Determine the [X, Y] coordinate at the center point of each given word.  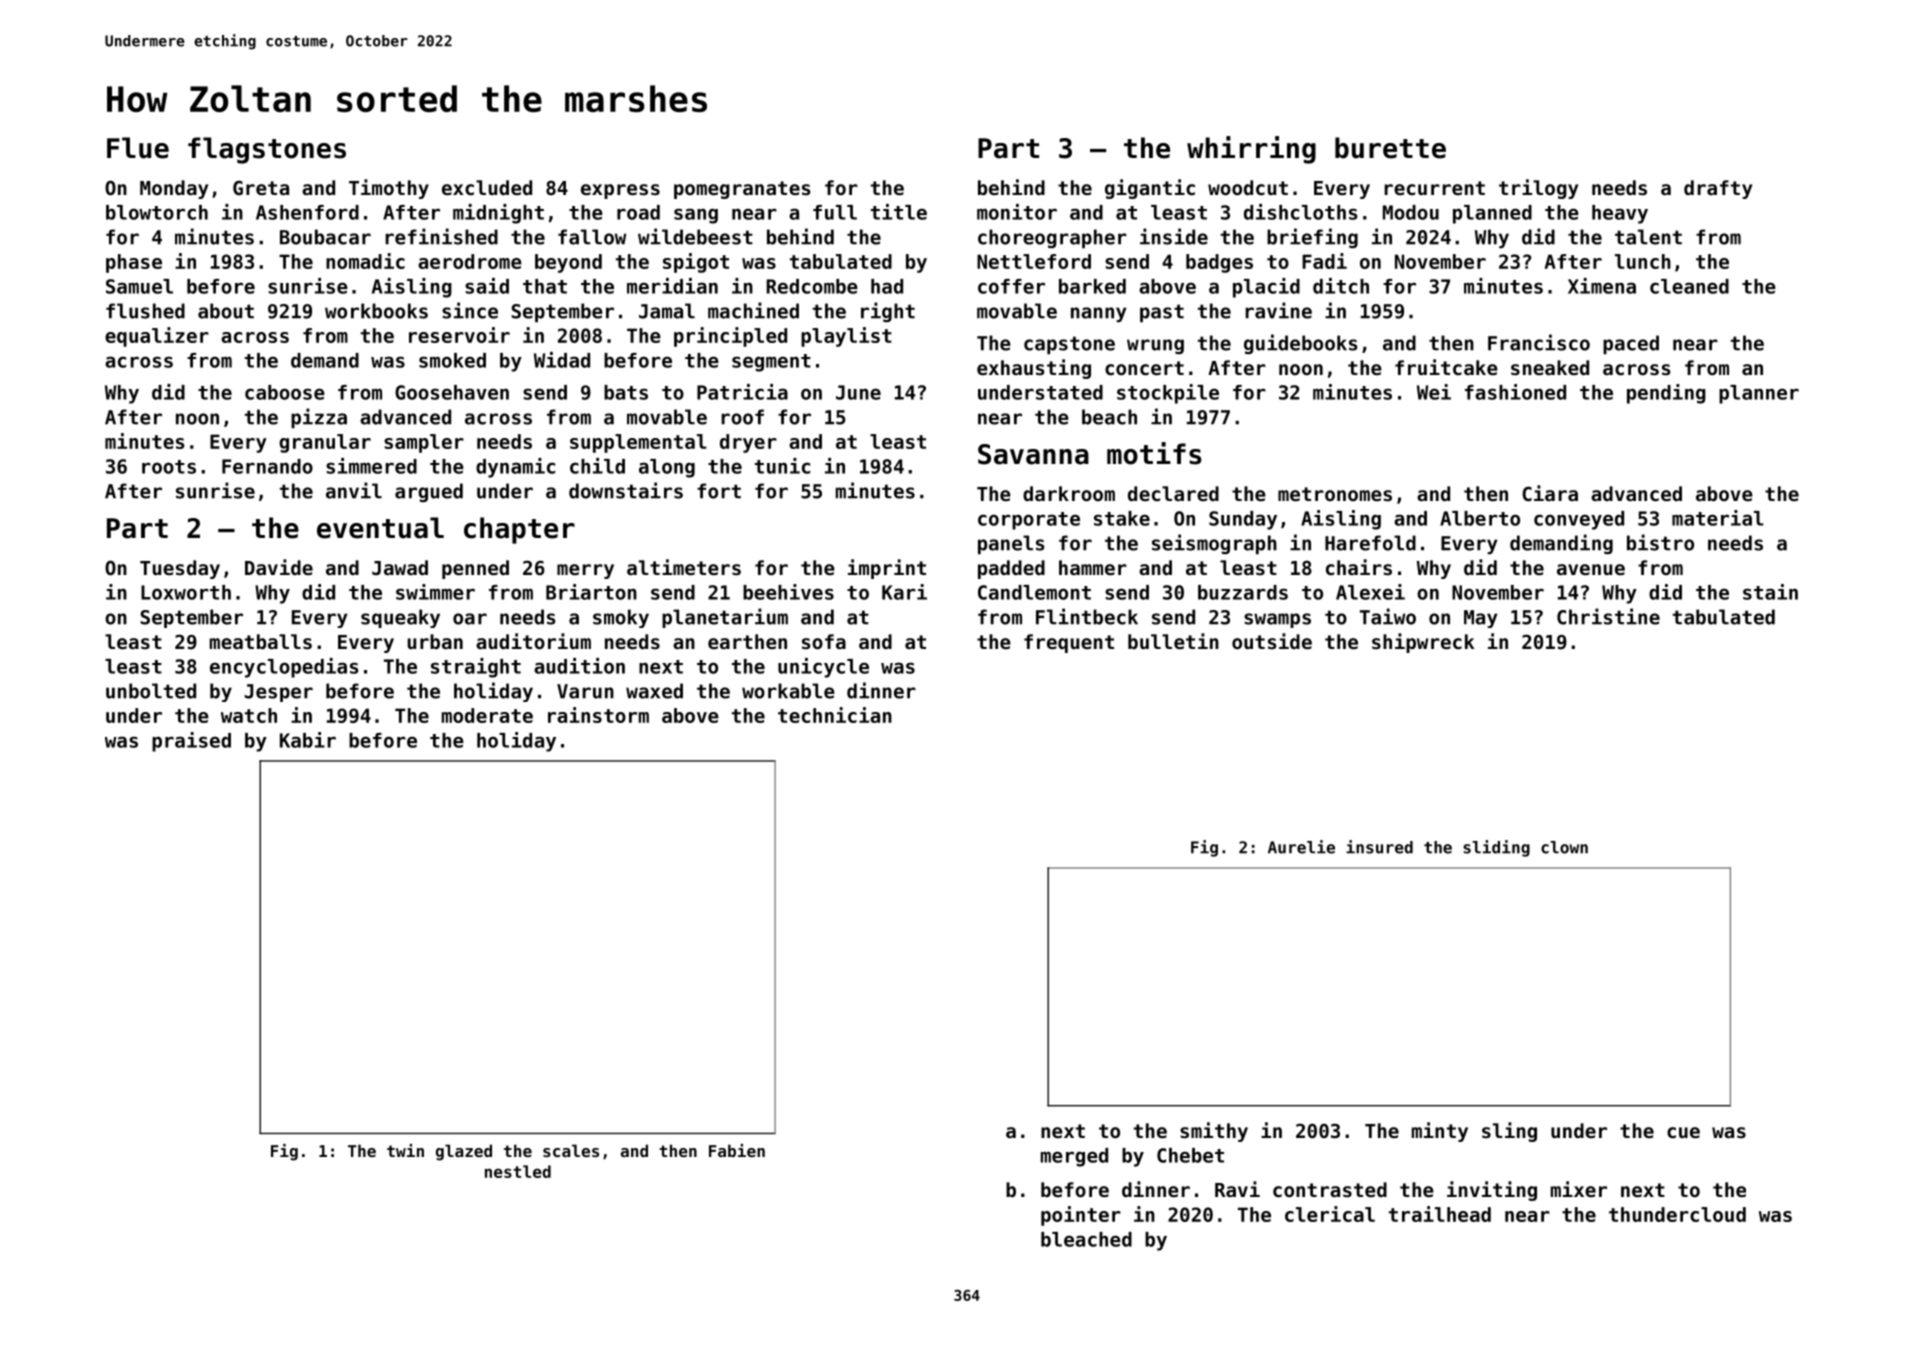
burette [1390, 148]
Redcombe [812, 286]
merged [1074, 1157]
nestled [518, 1171]
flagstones [267, 150]
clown [1564, 847]
